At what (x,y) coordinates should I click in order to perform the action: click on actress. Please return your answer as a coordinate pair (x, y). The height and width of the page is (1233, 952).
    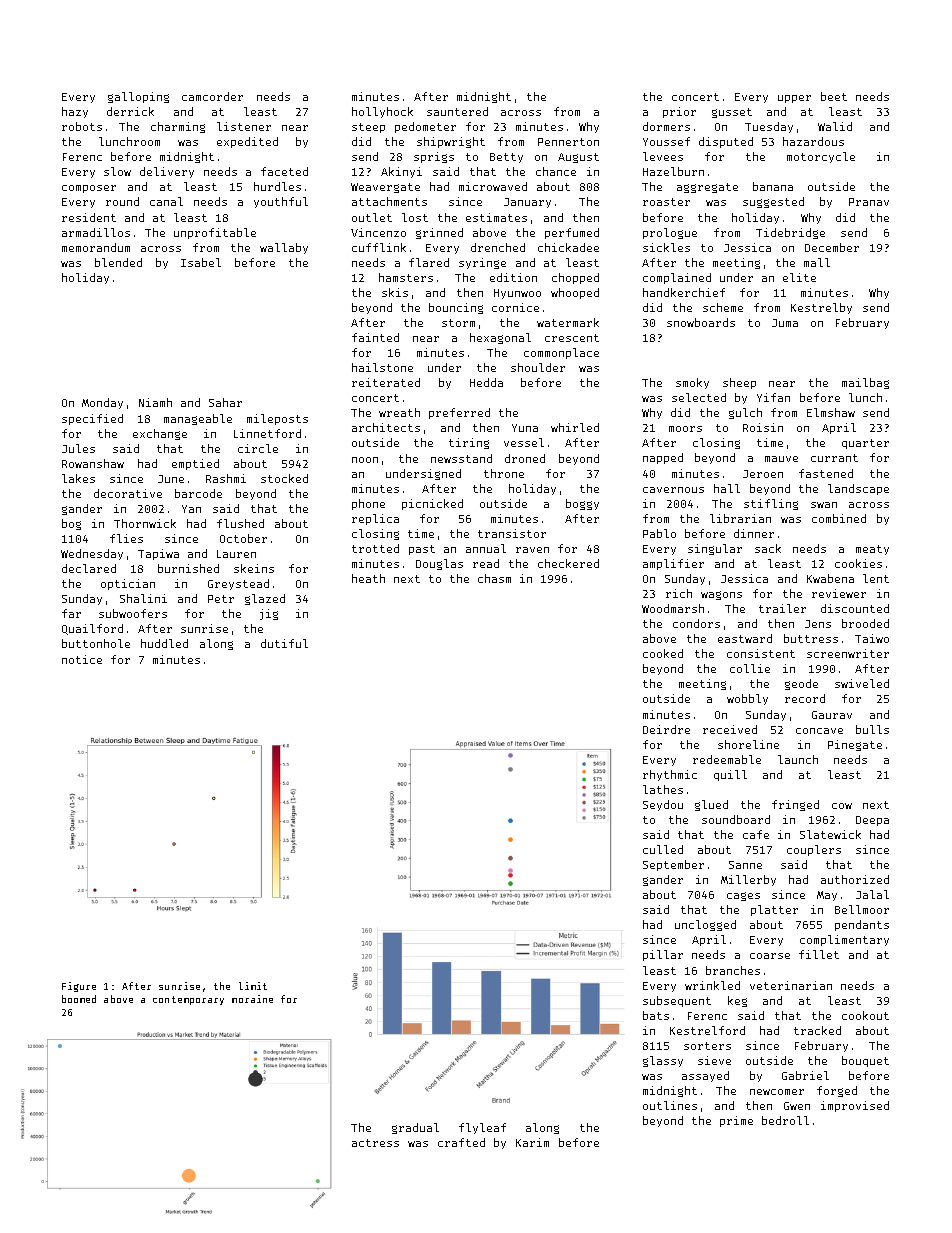
    Looking at the image, I should click on (375, 1143).
